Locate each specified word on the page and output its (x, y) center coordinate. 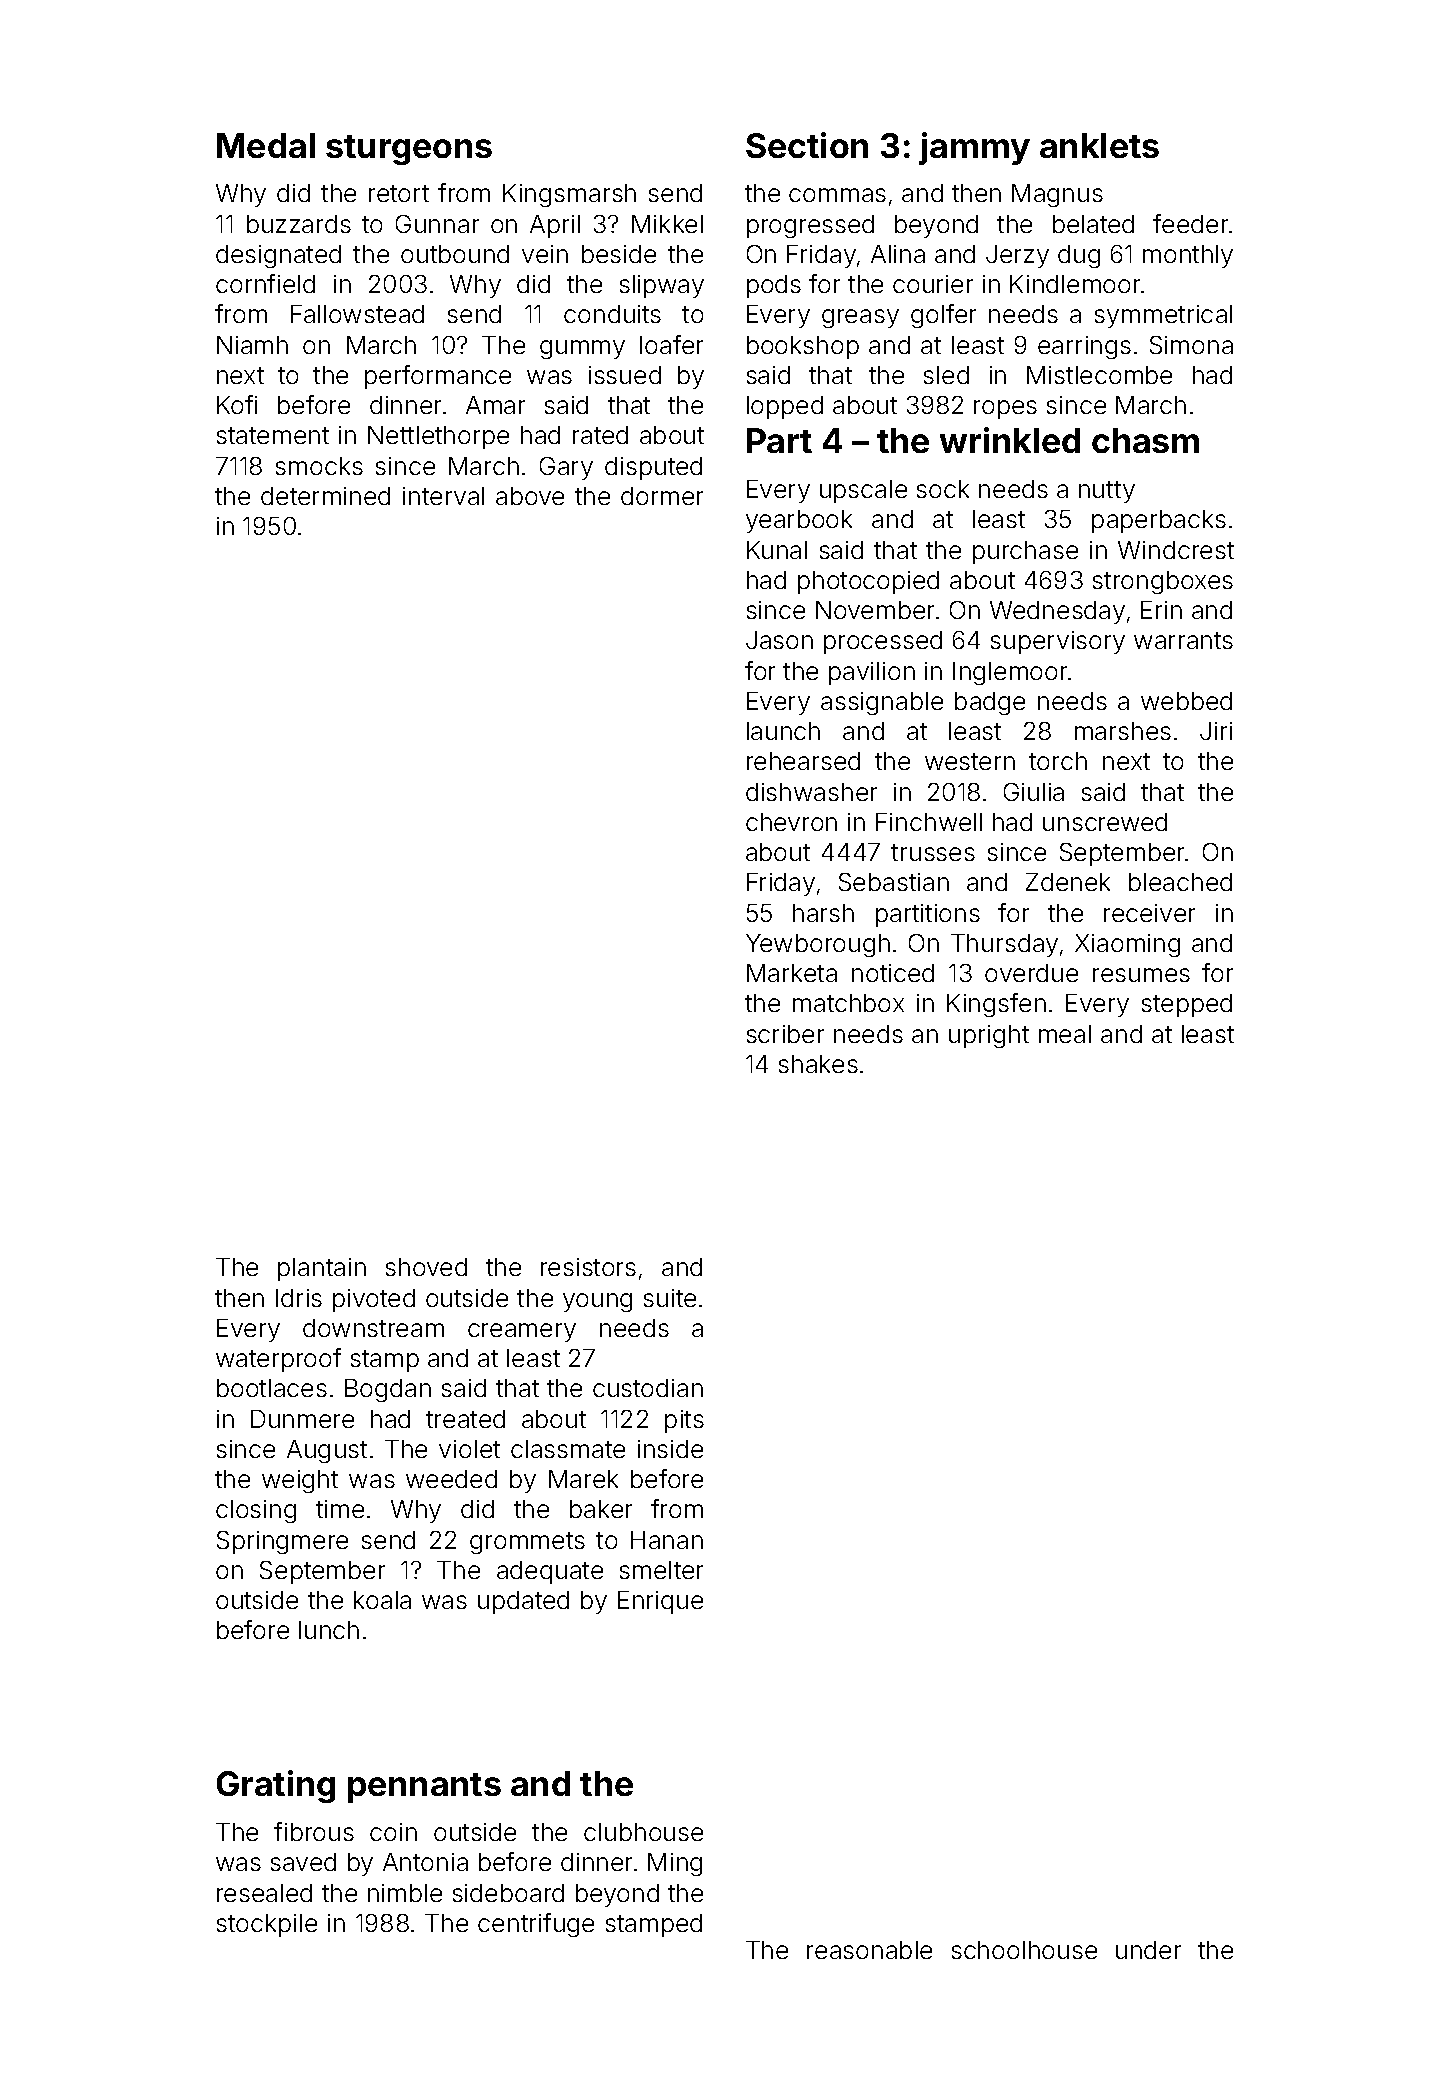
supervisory (1058, 642)
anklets (1099, 145)
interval (443, 496)
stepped (1187, 1005)
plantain (322, 1269)
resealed (264, 1893)
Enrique (660, 1602)
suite (670, 1298)
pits (684, 1421)
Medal (266, 145)
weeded (451, 1479)
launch (783, 731)
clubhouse (643, 1832)
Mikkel (667, 224)
